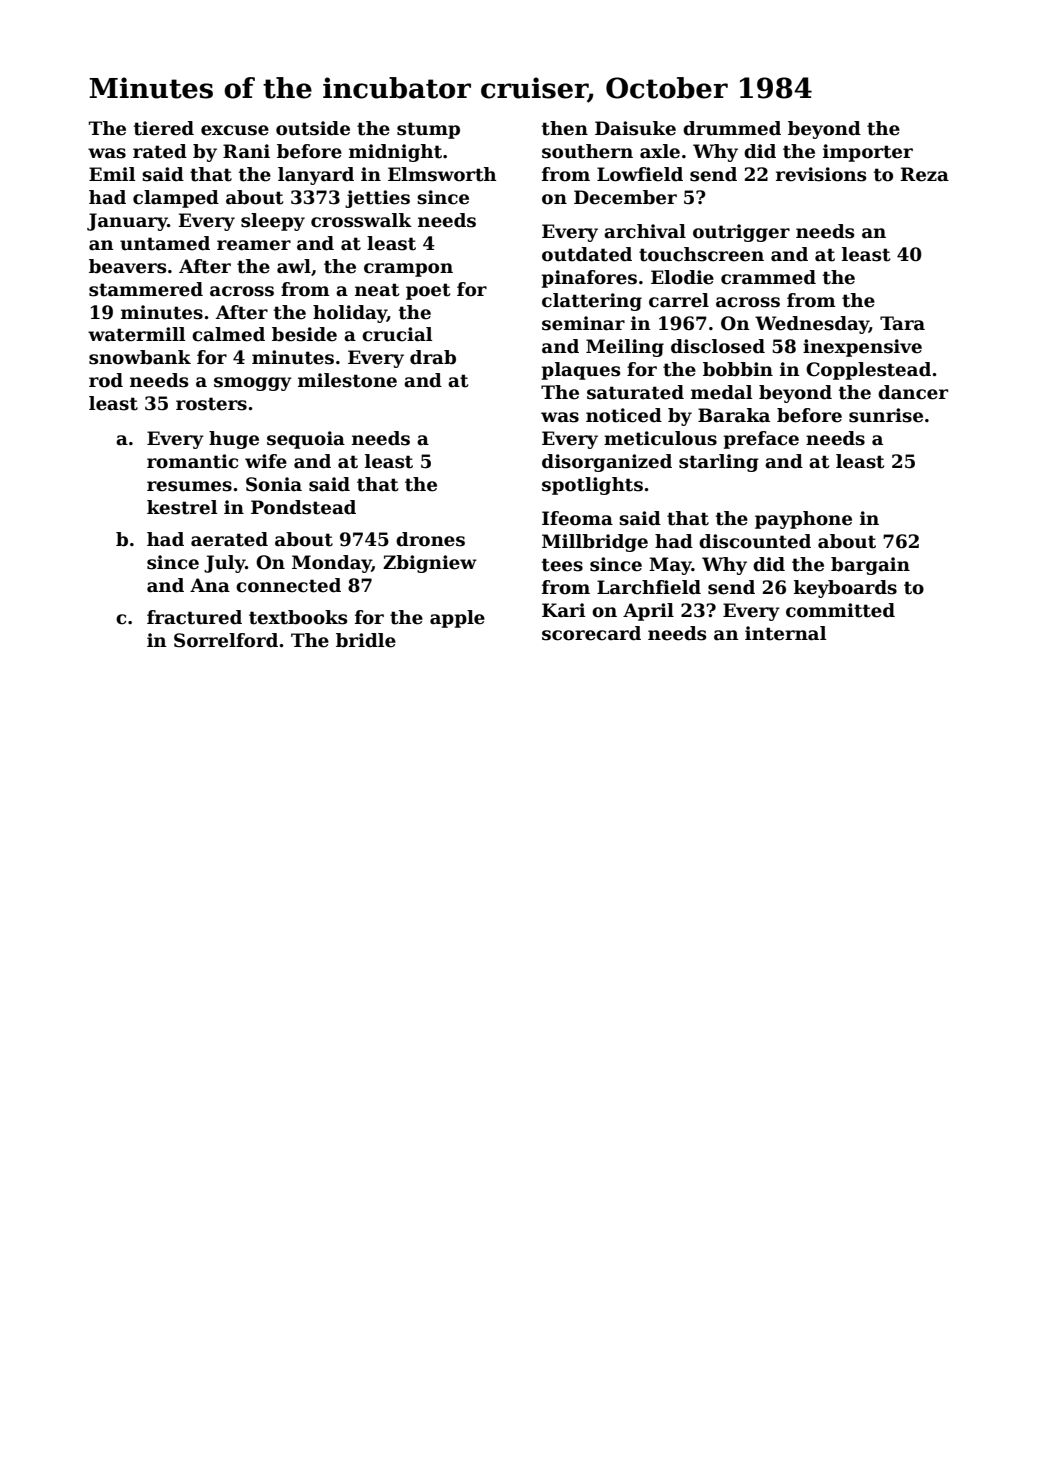  Describe the element at coordinates (785, 633) in the image. I see `internal` at that location.
